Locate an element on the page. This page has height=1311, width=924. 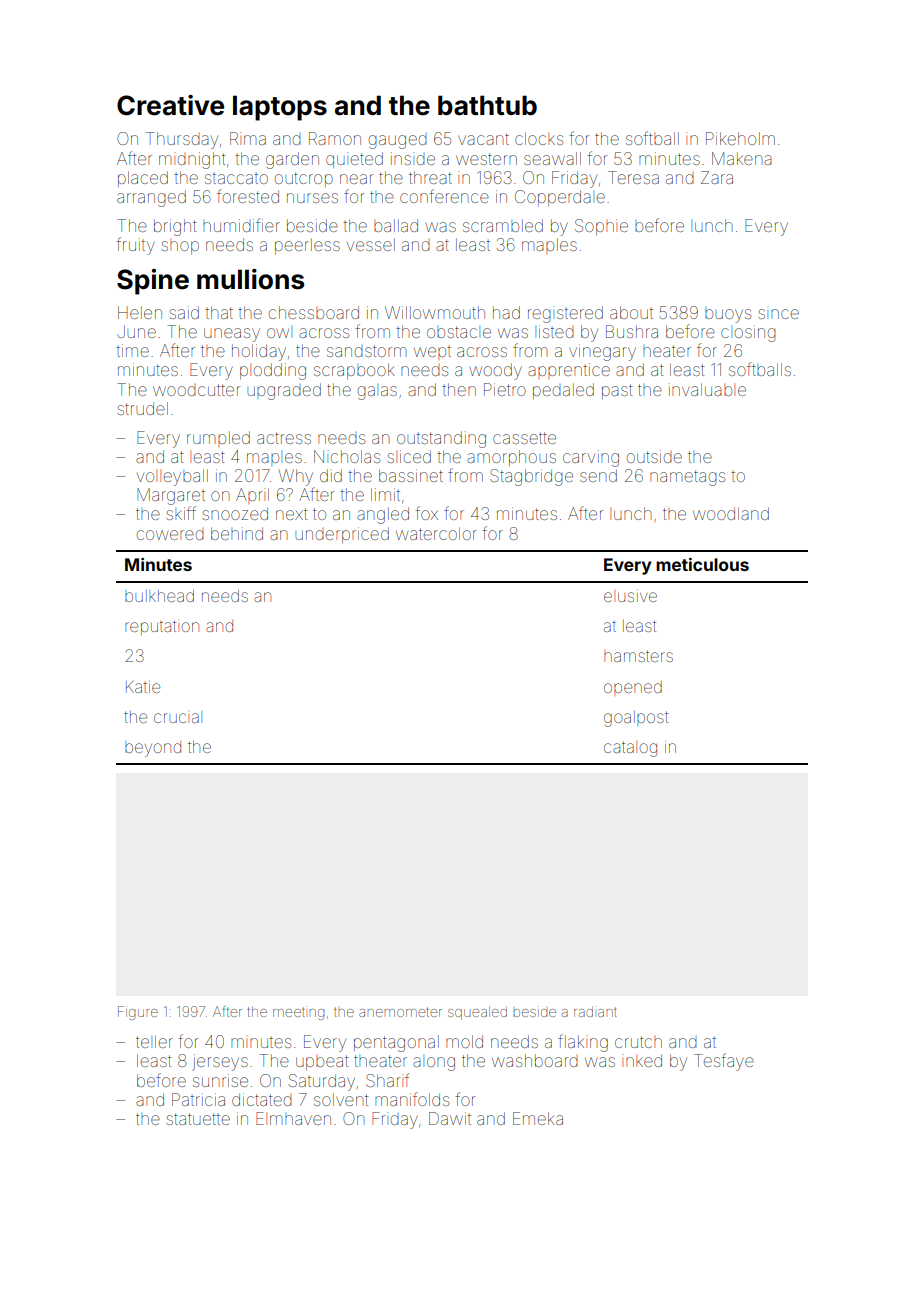
western is located at coordinates (486, 159).
